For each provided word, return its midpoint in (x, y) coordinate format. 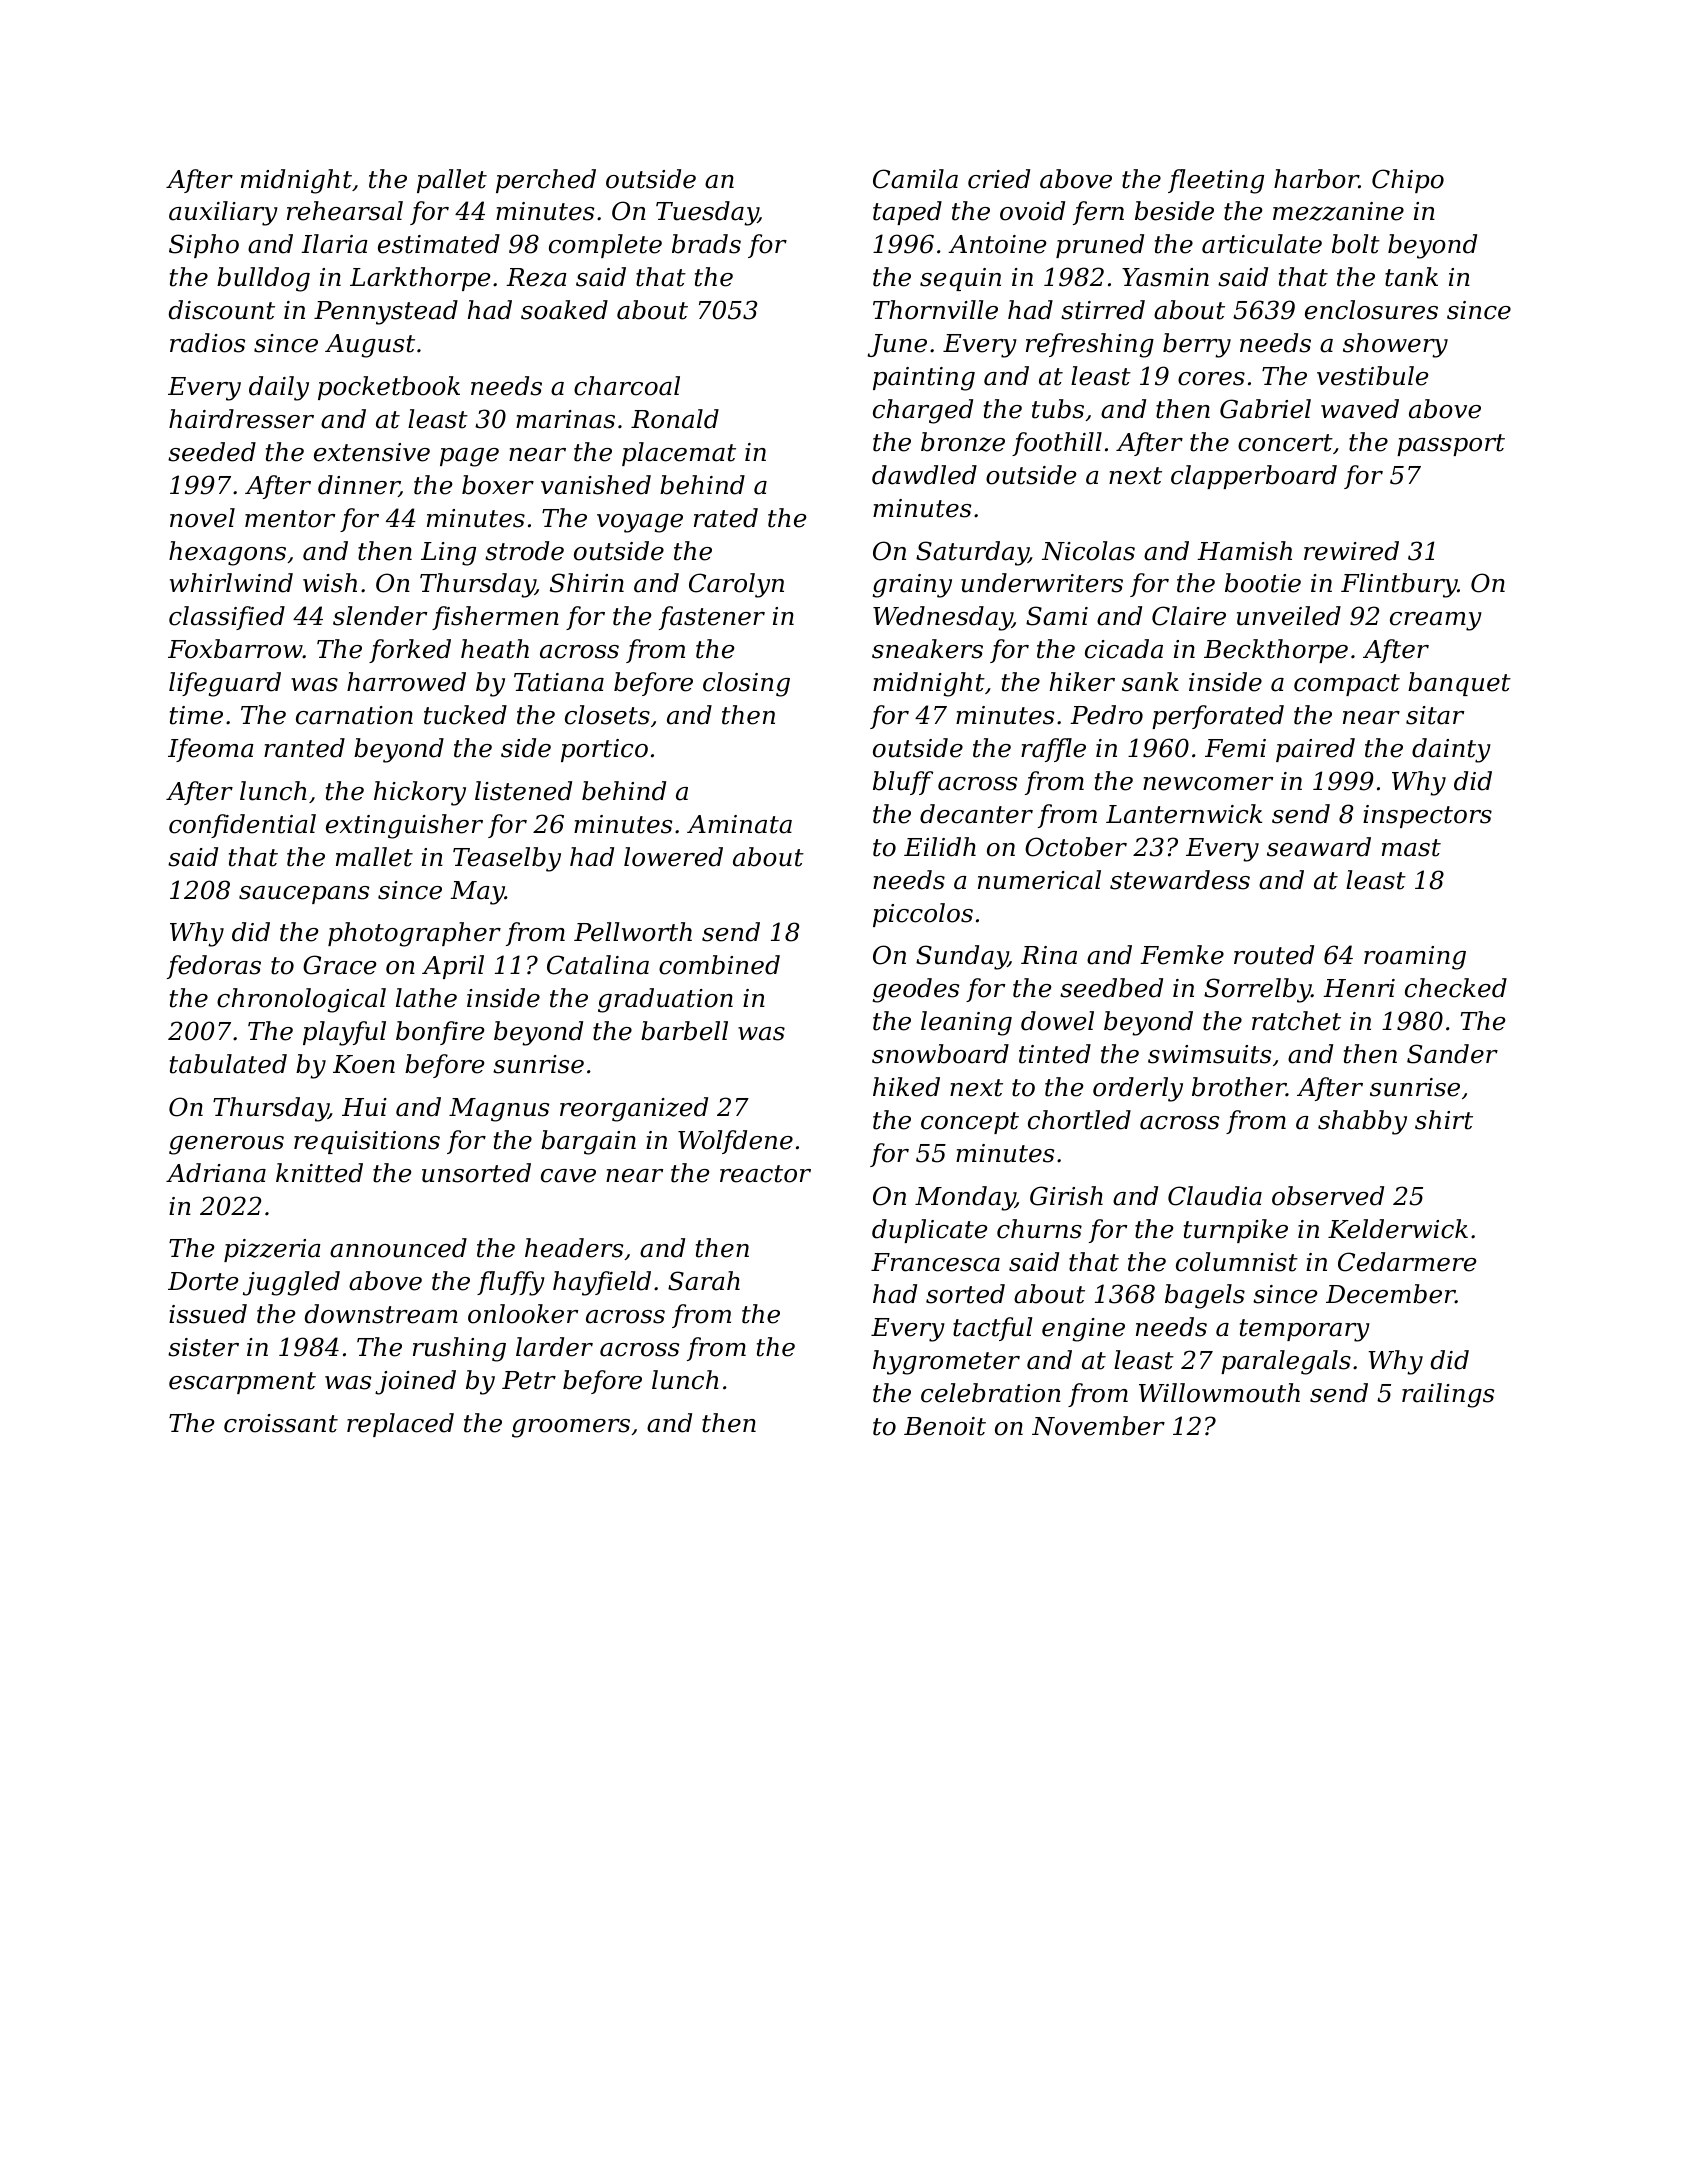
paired (1315, 750)
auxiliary (223, 213)
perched (546, 181)
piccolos (923, 915)
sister (203, 1347)
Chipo (1408, 181)
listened (523, 791)
